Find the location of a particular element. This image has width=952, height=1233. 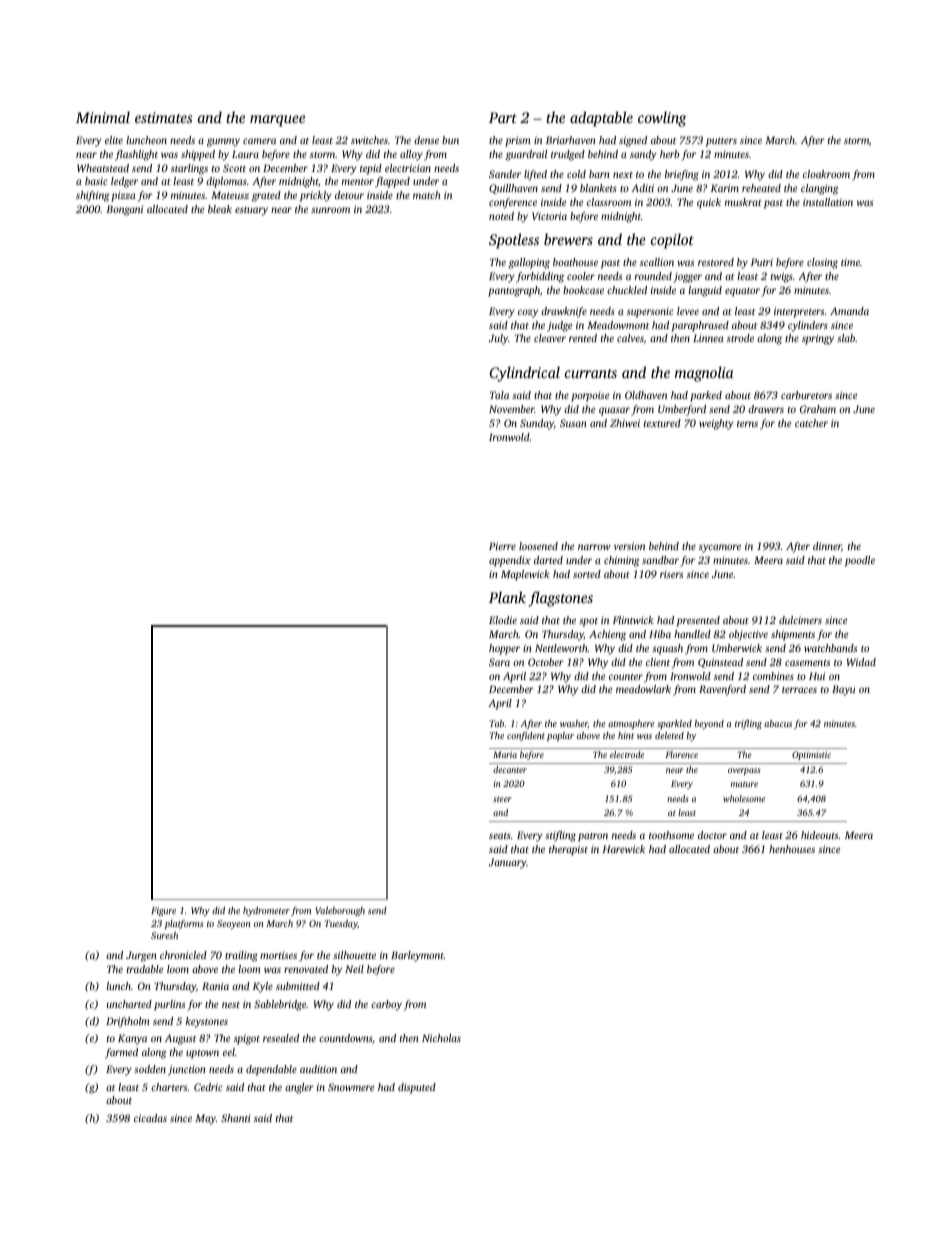

therapist is located at coordinates (568, 850).
